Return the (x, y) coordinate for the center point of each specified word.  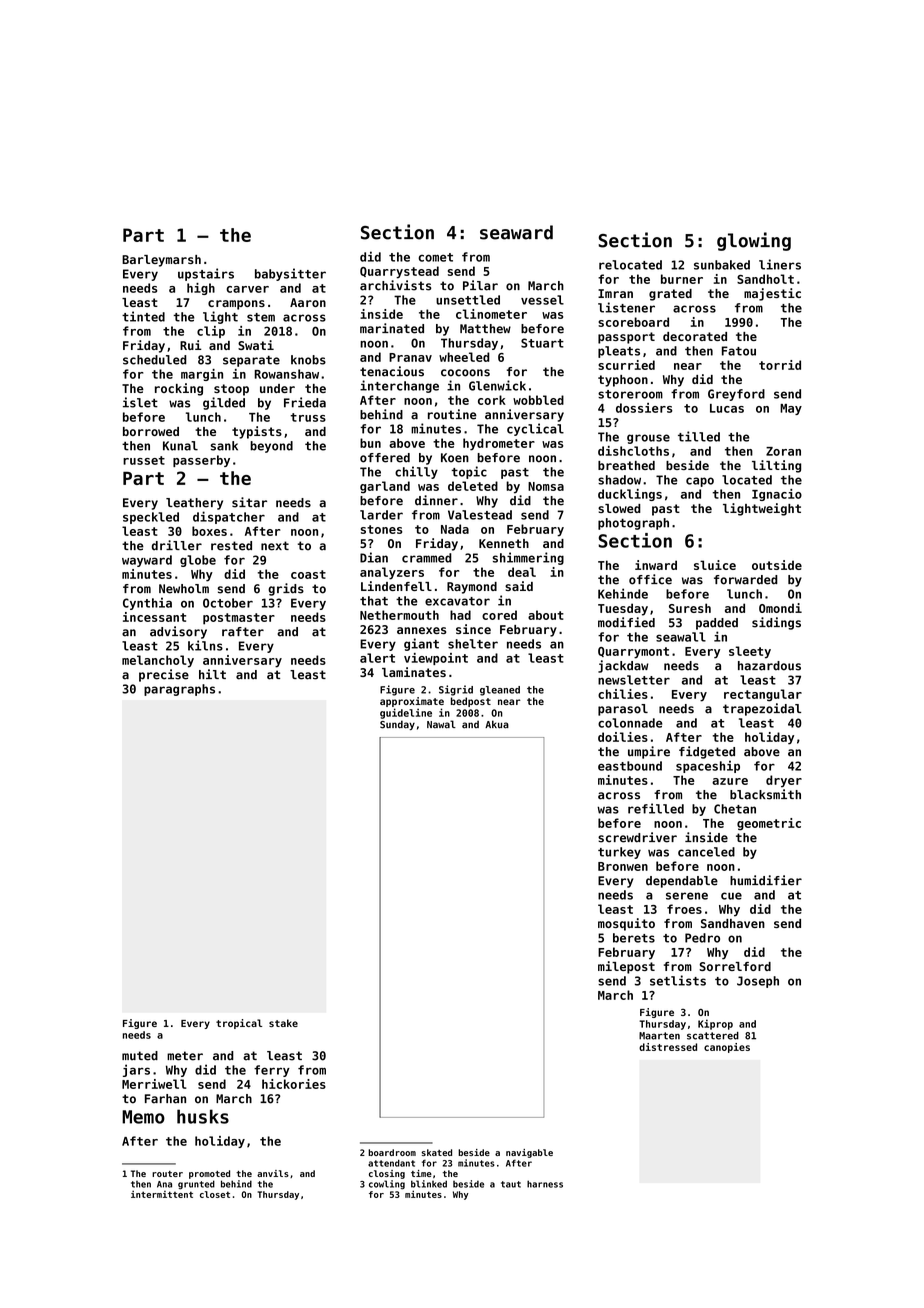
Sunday (397, 725)
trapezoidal (762, 709)
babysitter (290, 274)
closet (215, 1194)
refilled (656, 808)
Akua (497, 724)
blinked (429, 1184)
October (228, 603)
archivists (396, 285)
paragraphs (179, 690)
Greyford (736, 395)
